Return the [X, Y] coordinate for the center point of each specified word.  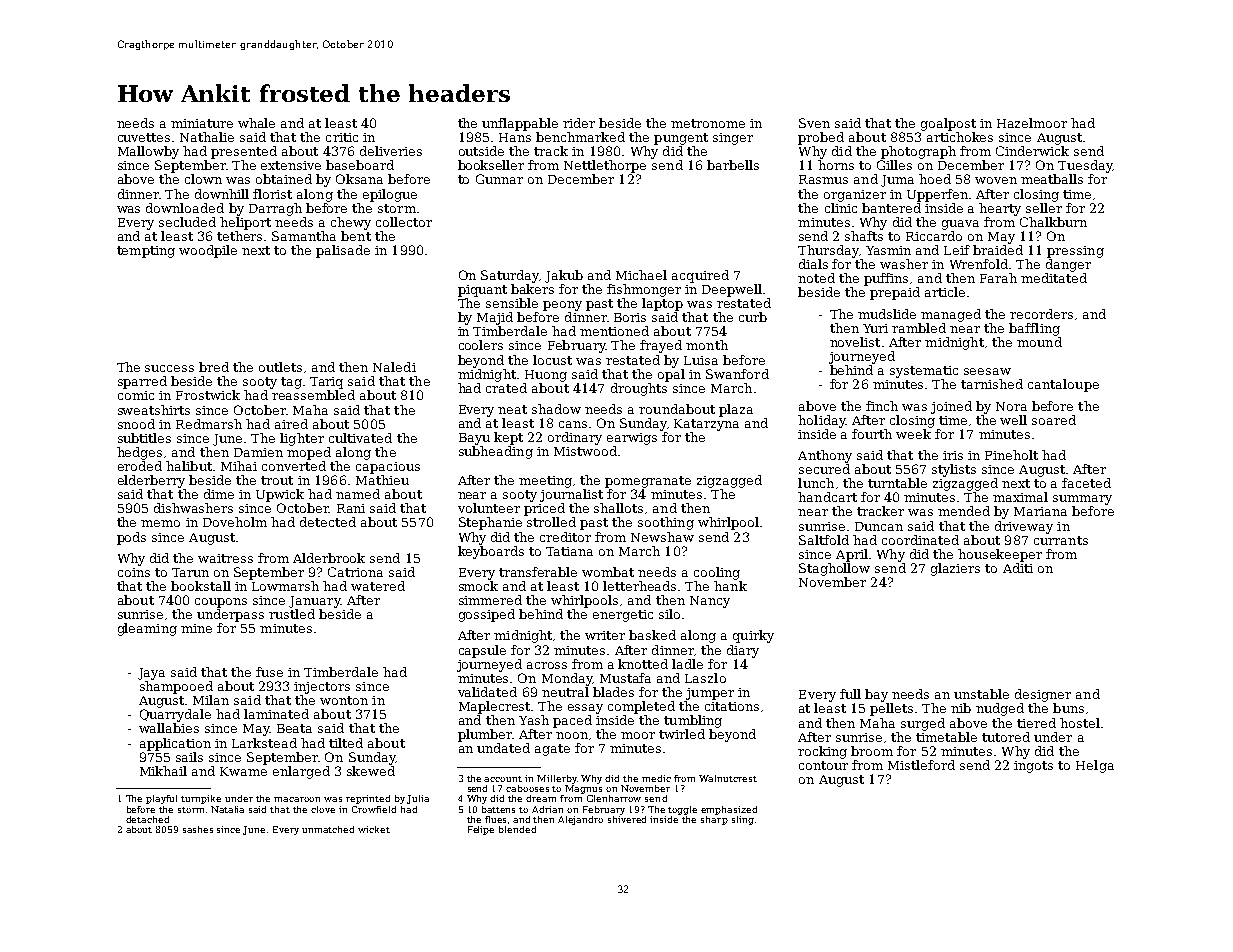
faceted [1086, 483]
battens [498, 809]
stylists [954, 470]
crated [506, 388]
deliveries [391, 151]
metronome [708, 123]
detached [147, 819]
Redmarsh [209, 424]
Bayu [474, 439]
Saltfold [824, 540]
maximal [1020, 497]
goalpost [948, 124]
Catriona [355, 572]
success [169, 368]
